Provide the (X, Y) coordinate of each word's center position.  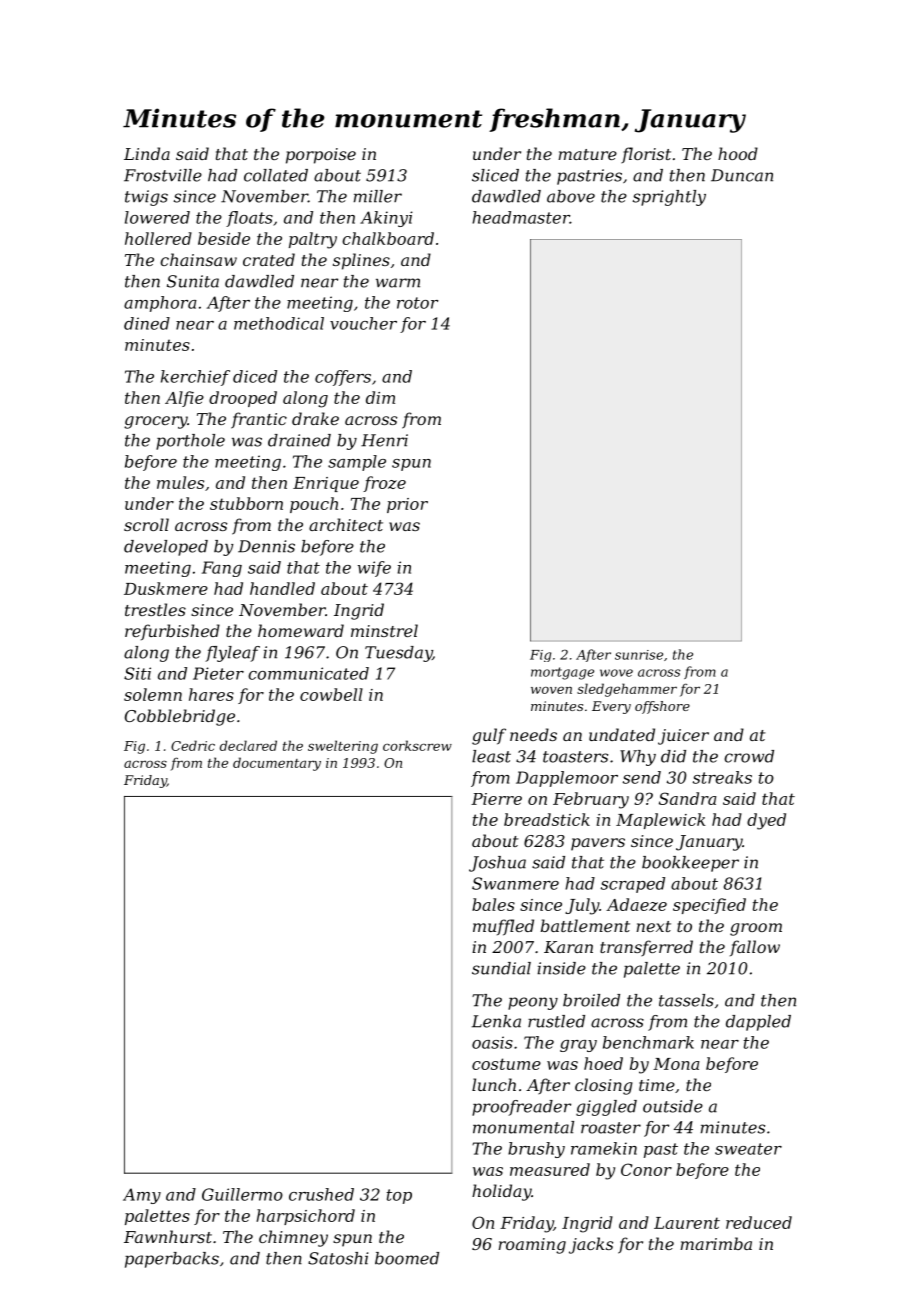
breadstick (547, 819)
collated (276, 175)
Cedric (193, 745)
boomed (407, 1258)
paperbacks (172, 1260)
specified (709, 906)
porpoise (321, 156)
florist (646, 155)
